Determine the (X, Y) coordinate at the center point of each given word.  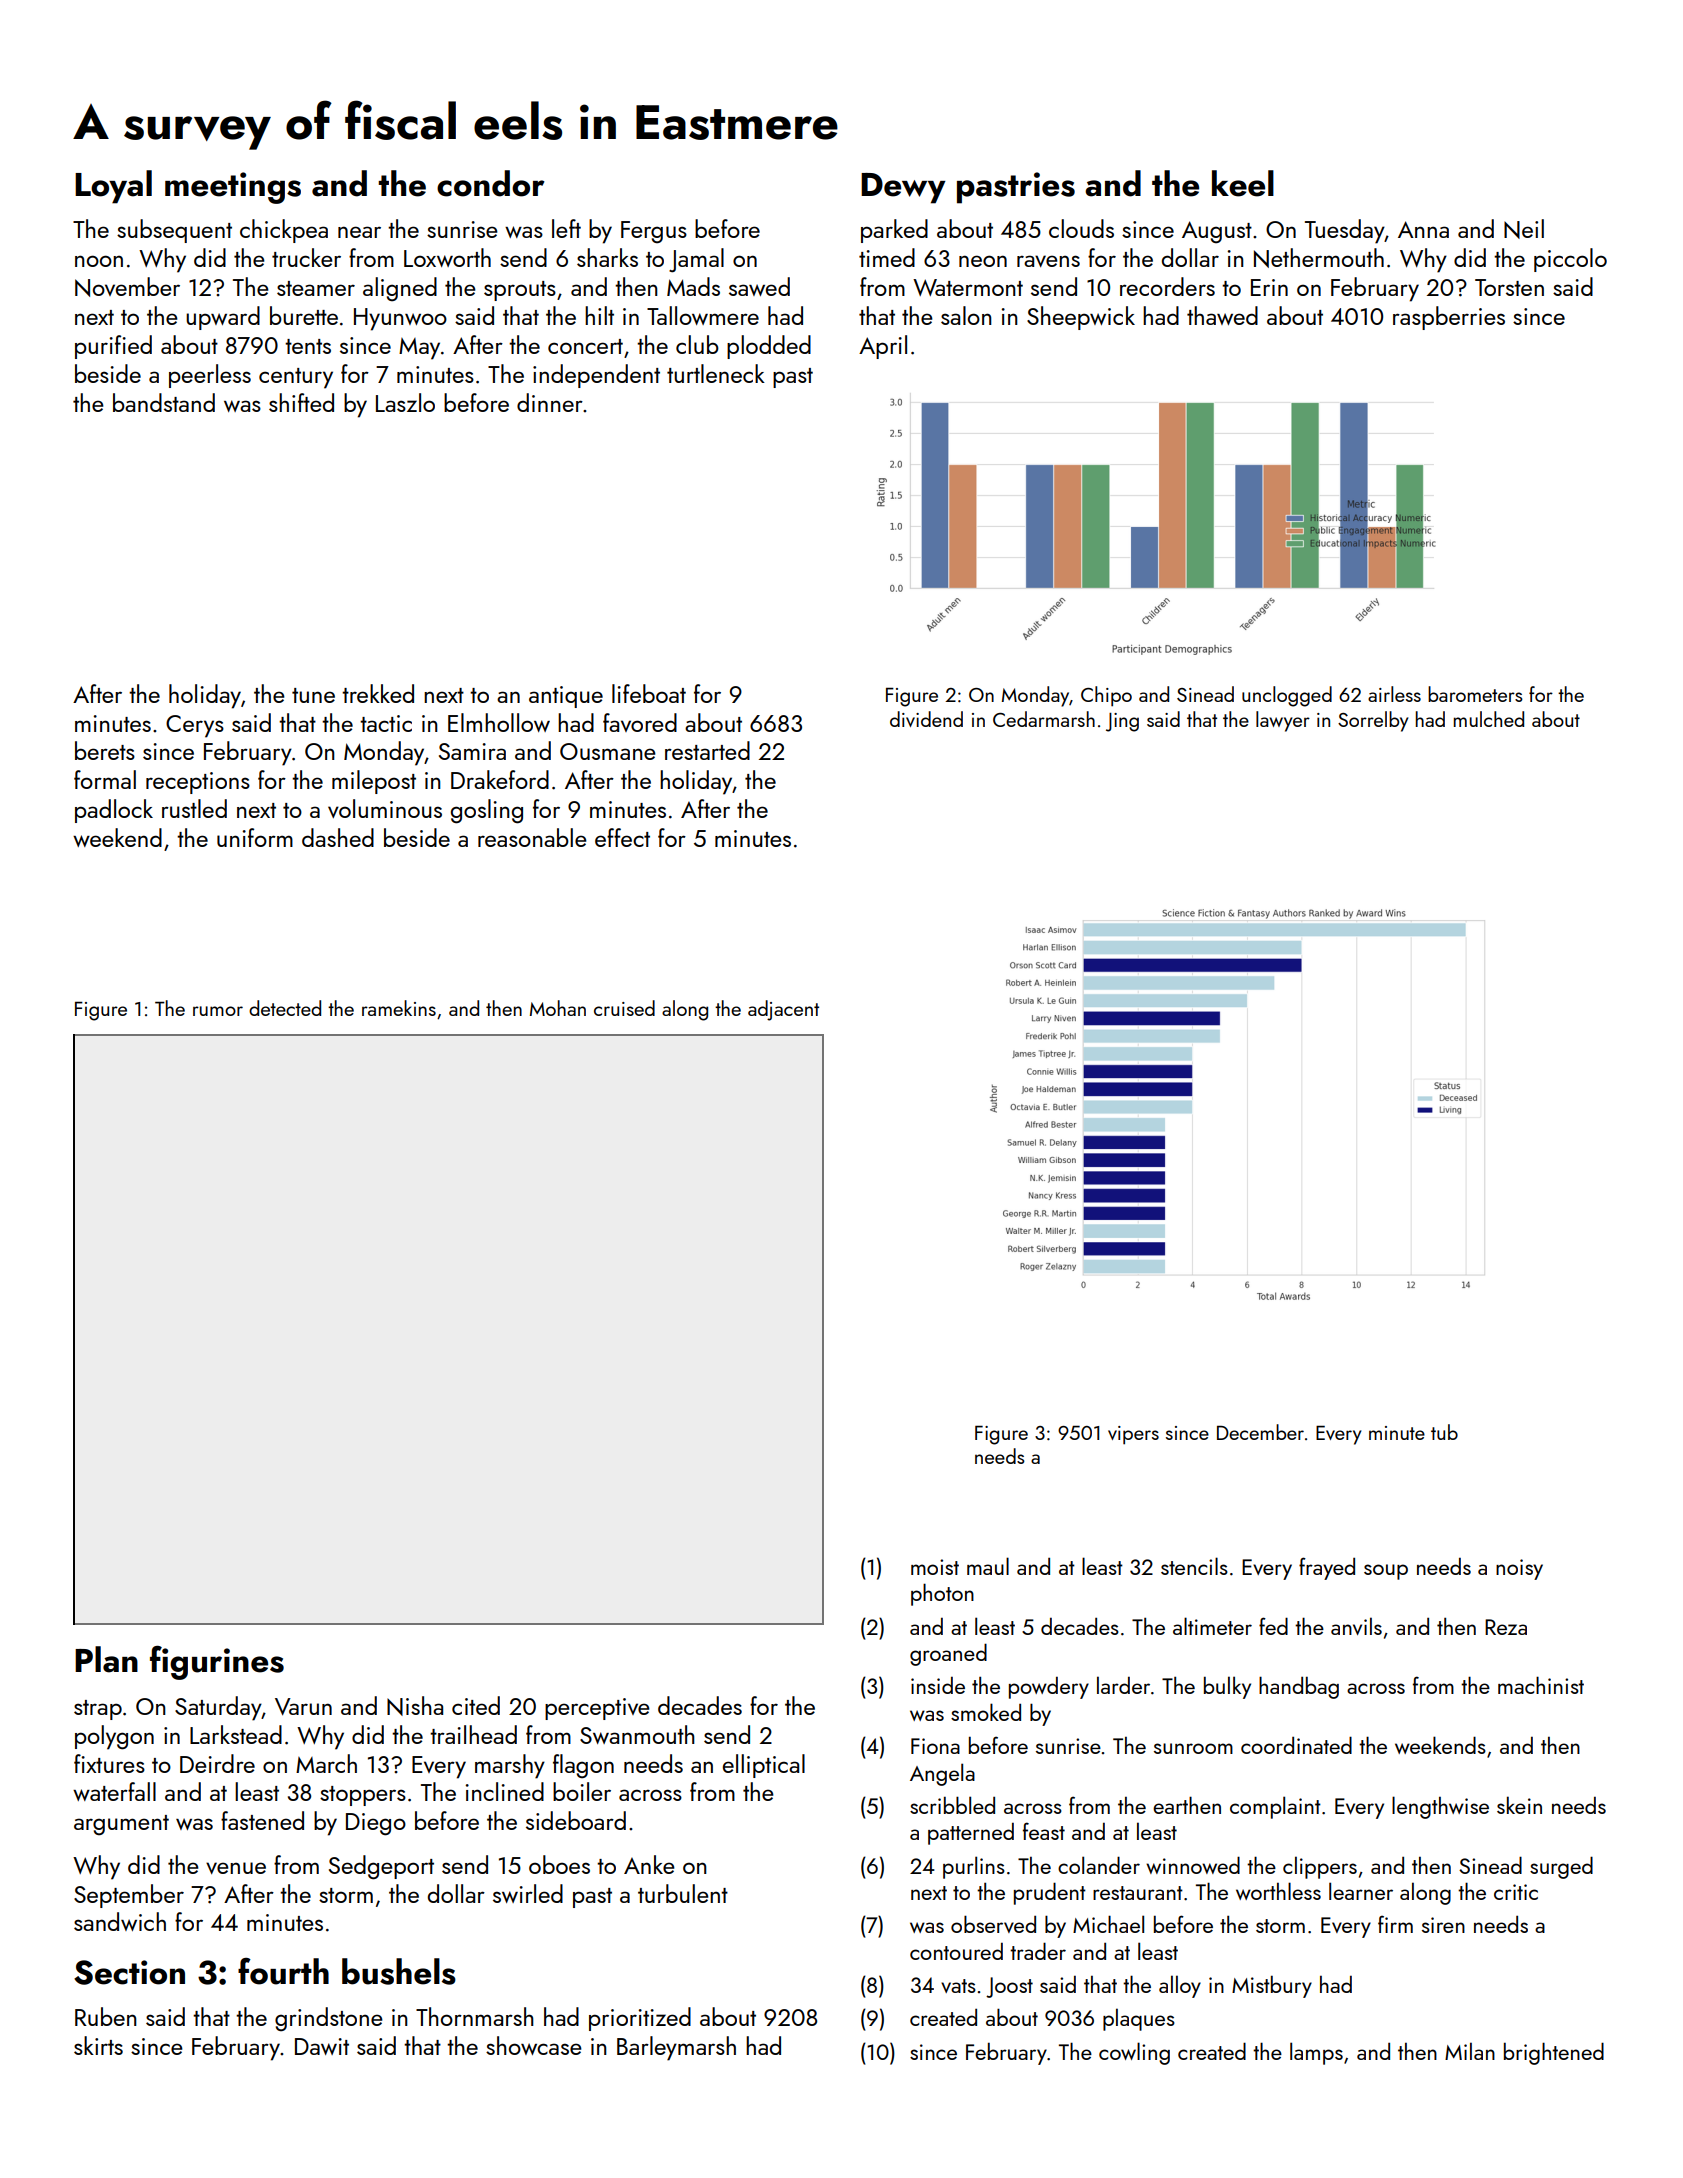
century (296, 378)
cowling (1134, 2053)
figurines (217, 1663)
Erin (1269, 287)
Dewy (903, 188)
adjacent (783, 1010)
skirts (98, 2045)
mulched (1489, 719)
